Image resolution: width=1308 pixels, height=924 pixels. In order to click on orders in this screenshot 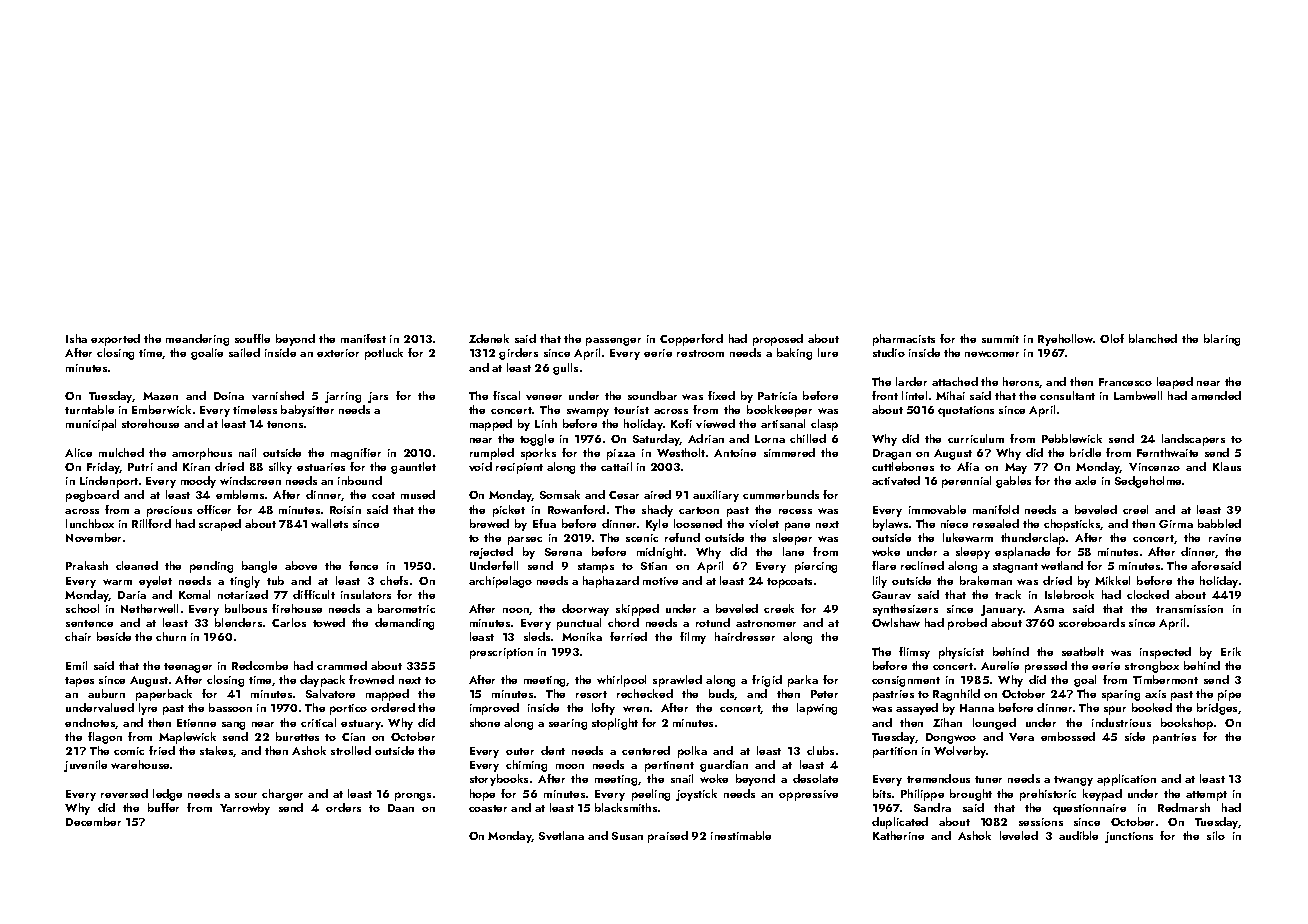, I will do `click(343, 807)`.
